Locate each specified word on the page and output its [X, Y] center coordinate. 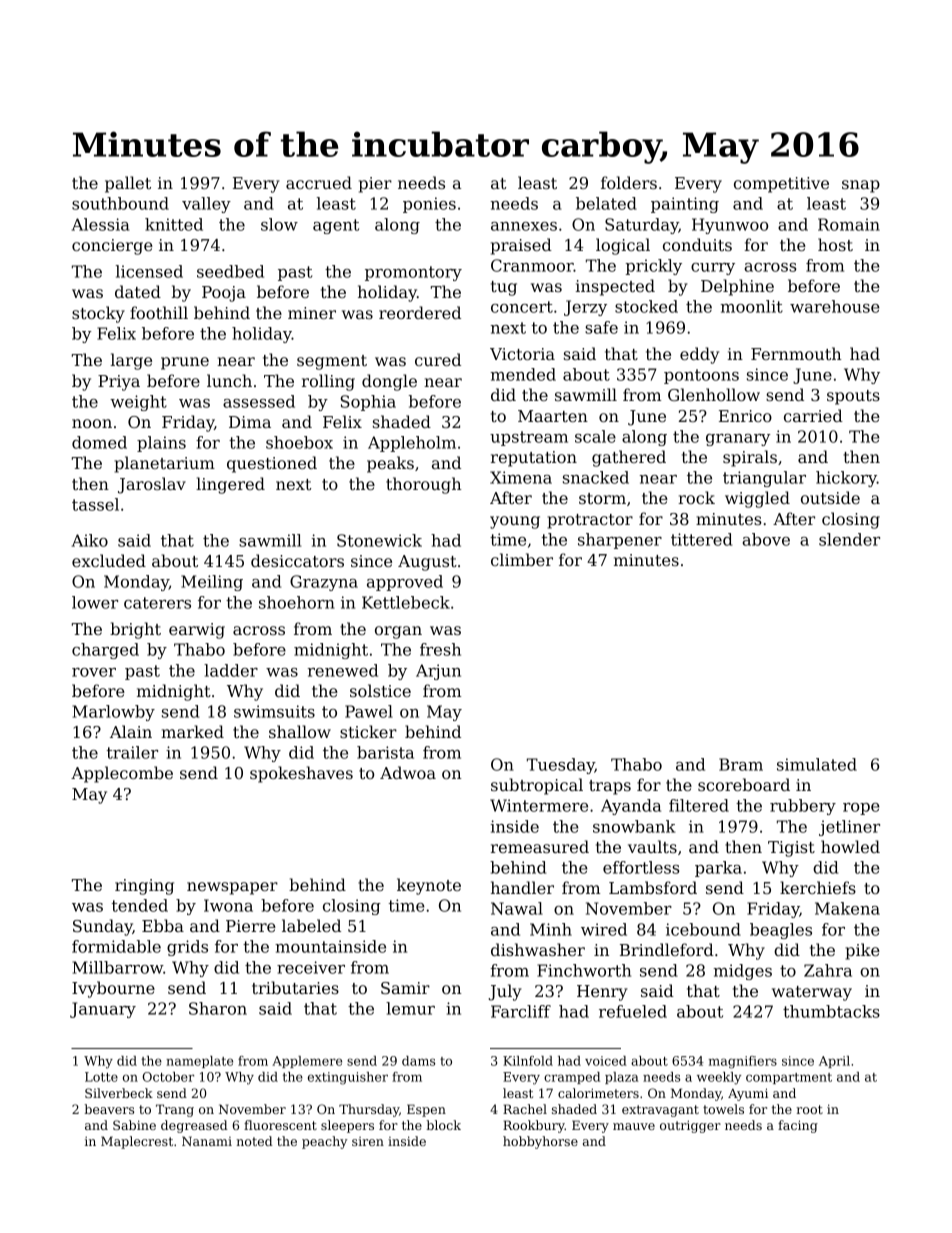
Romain [849, 224]
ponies [429, 205]
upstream [529, 438]
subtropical [537, 786]
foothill [159, 312]
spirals [750, 458]
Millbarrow [118, 967]
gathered [629, 458]
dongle [389, 382]
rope [861, 809]
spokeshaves [301, 774]
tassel [95, 504]
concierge [112, 247]
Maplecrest [137, 1142]
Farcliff [521, 1011]
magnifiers [743, 1062]
